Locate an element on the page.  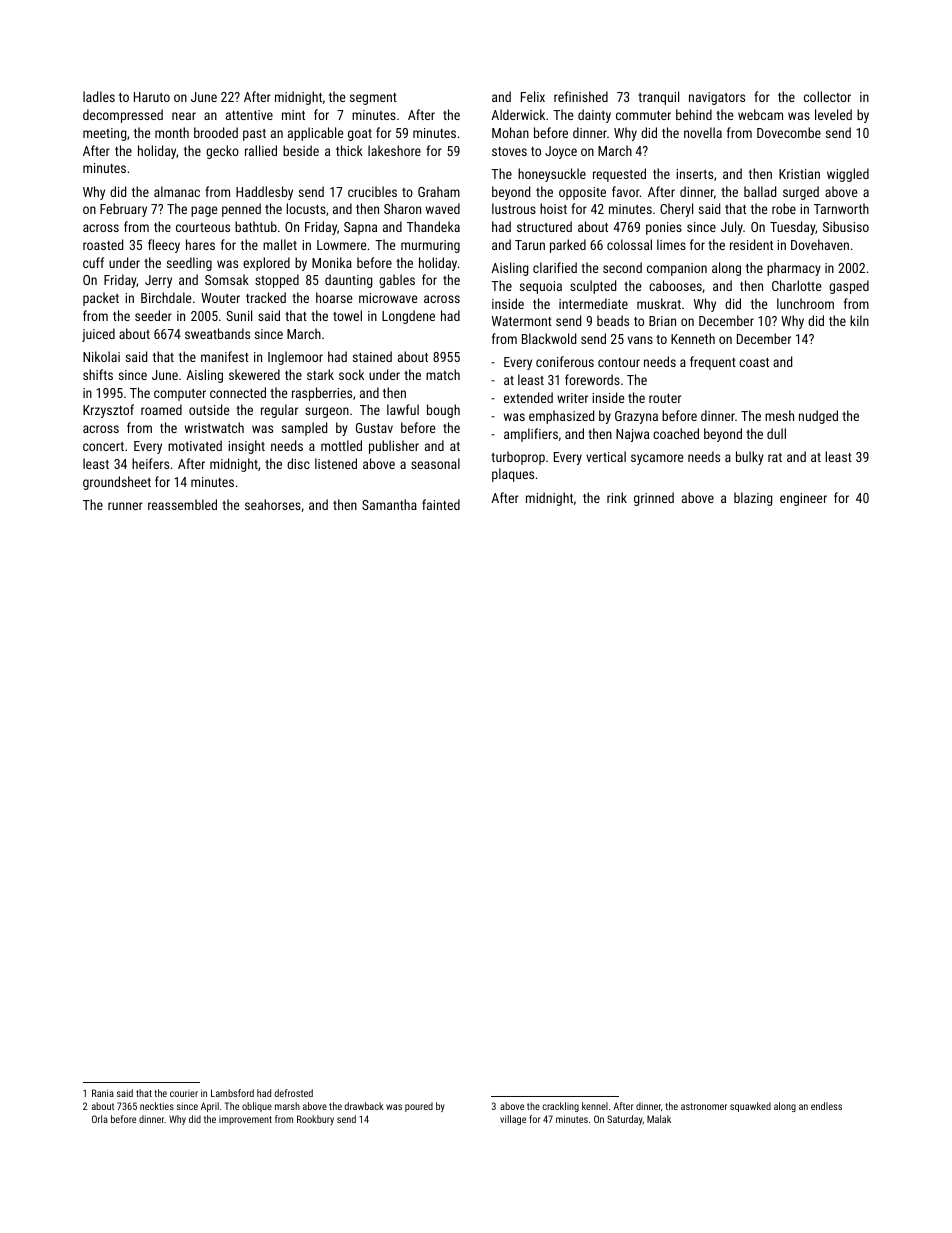
Krzysztof is located at coordinates (108, 411).
